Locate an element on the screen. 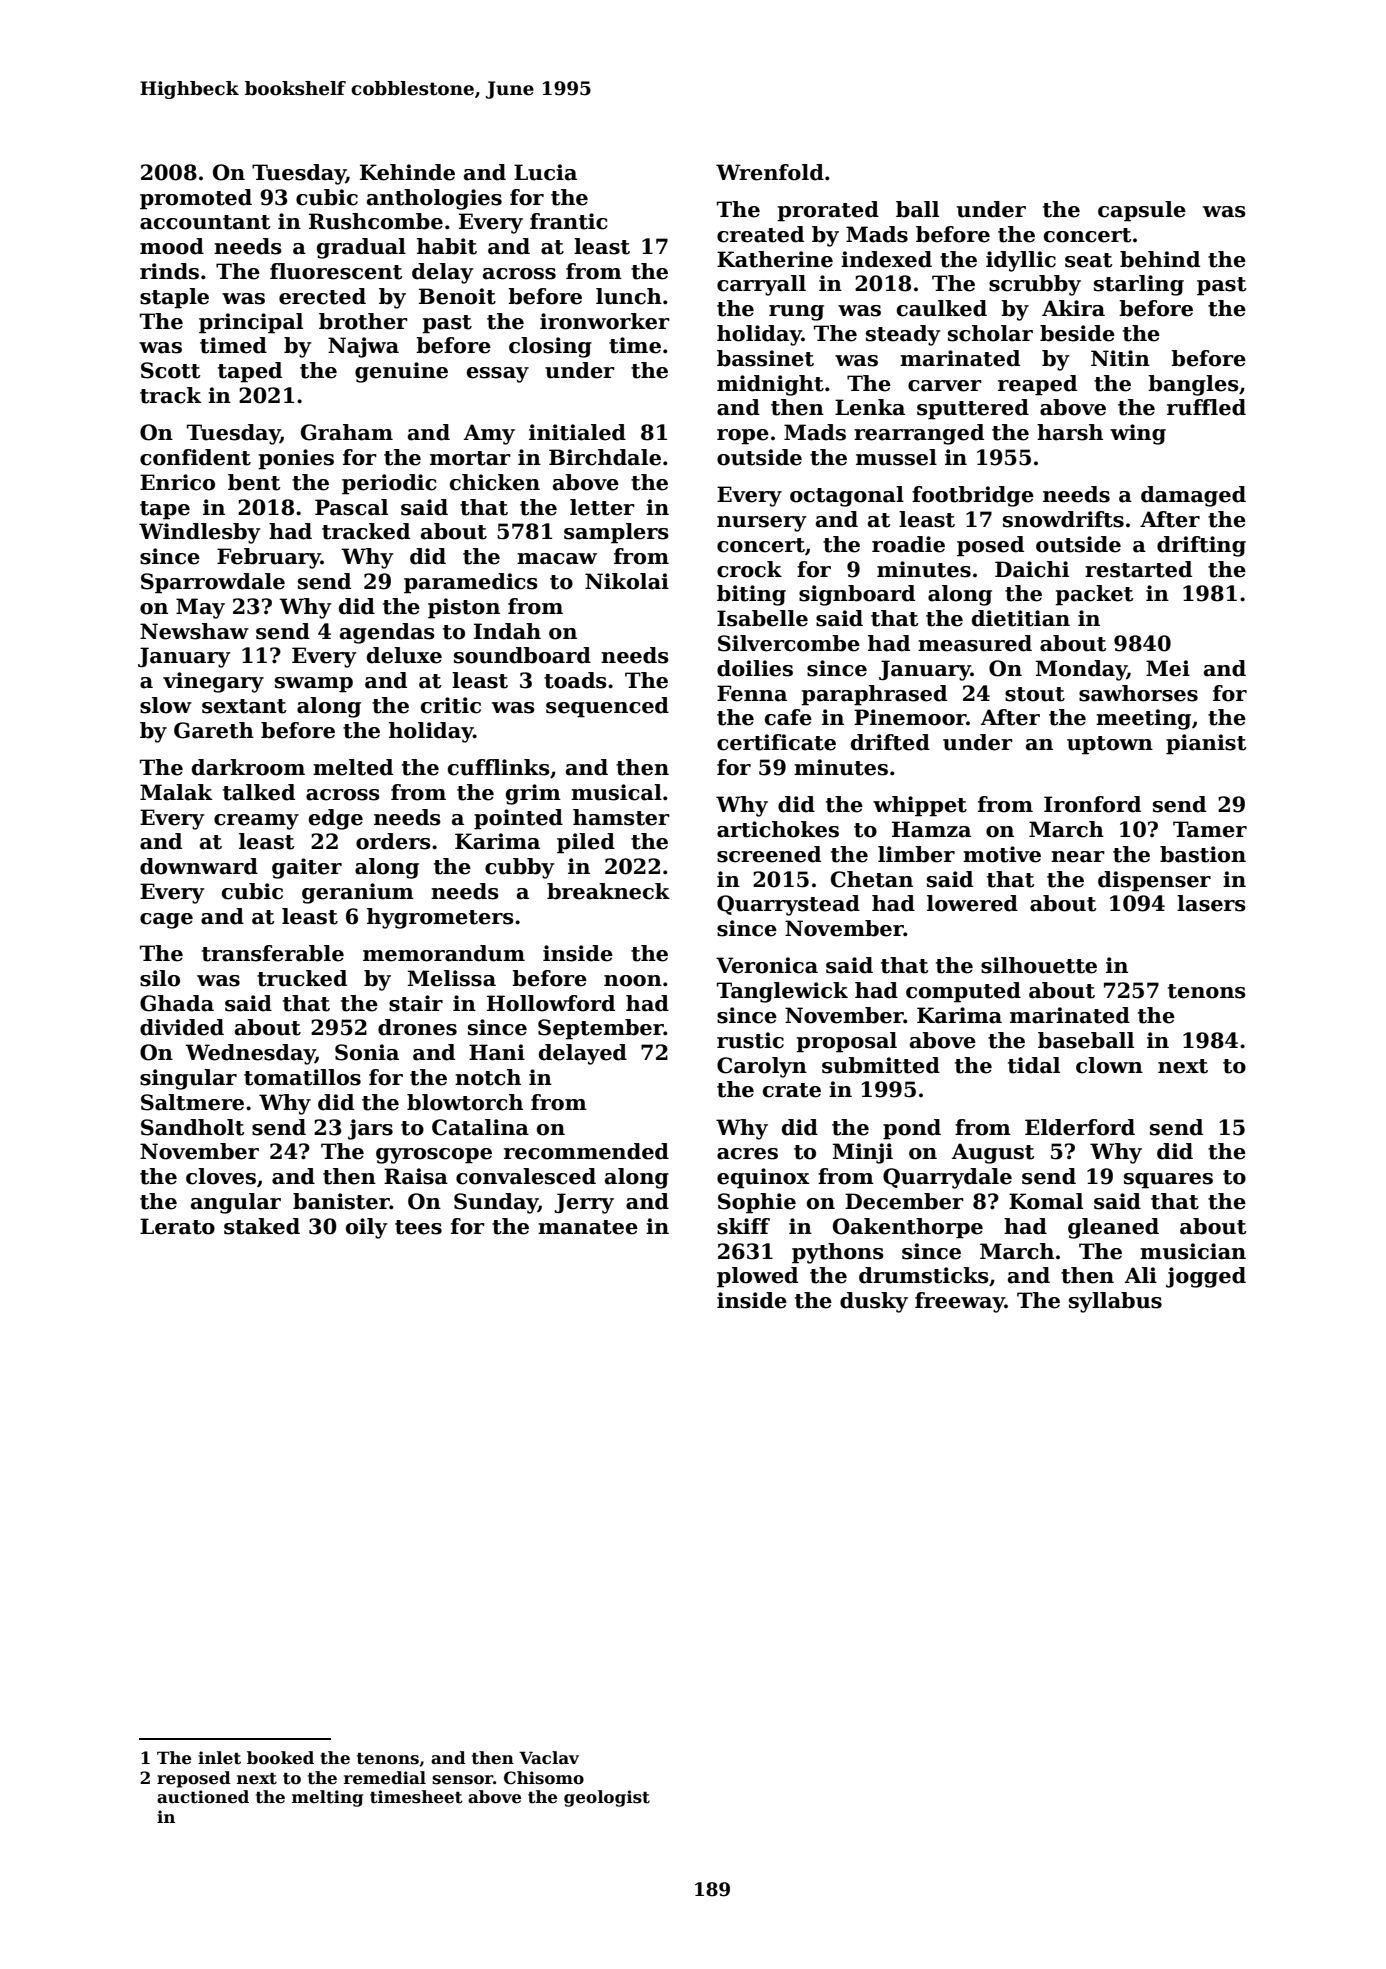  idyllic is located at coordinates (1021, 261).
